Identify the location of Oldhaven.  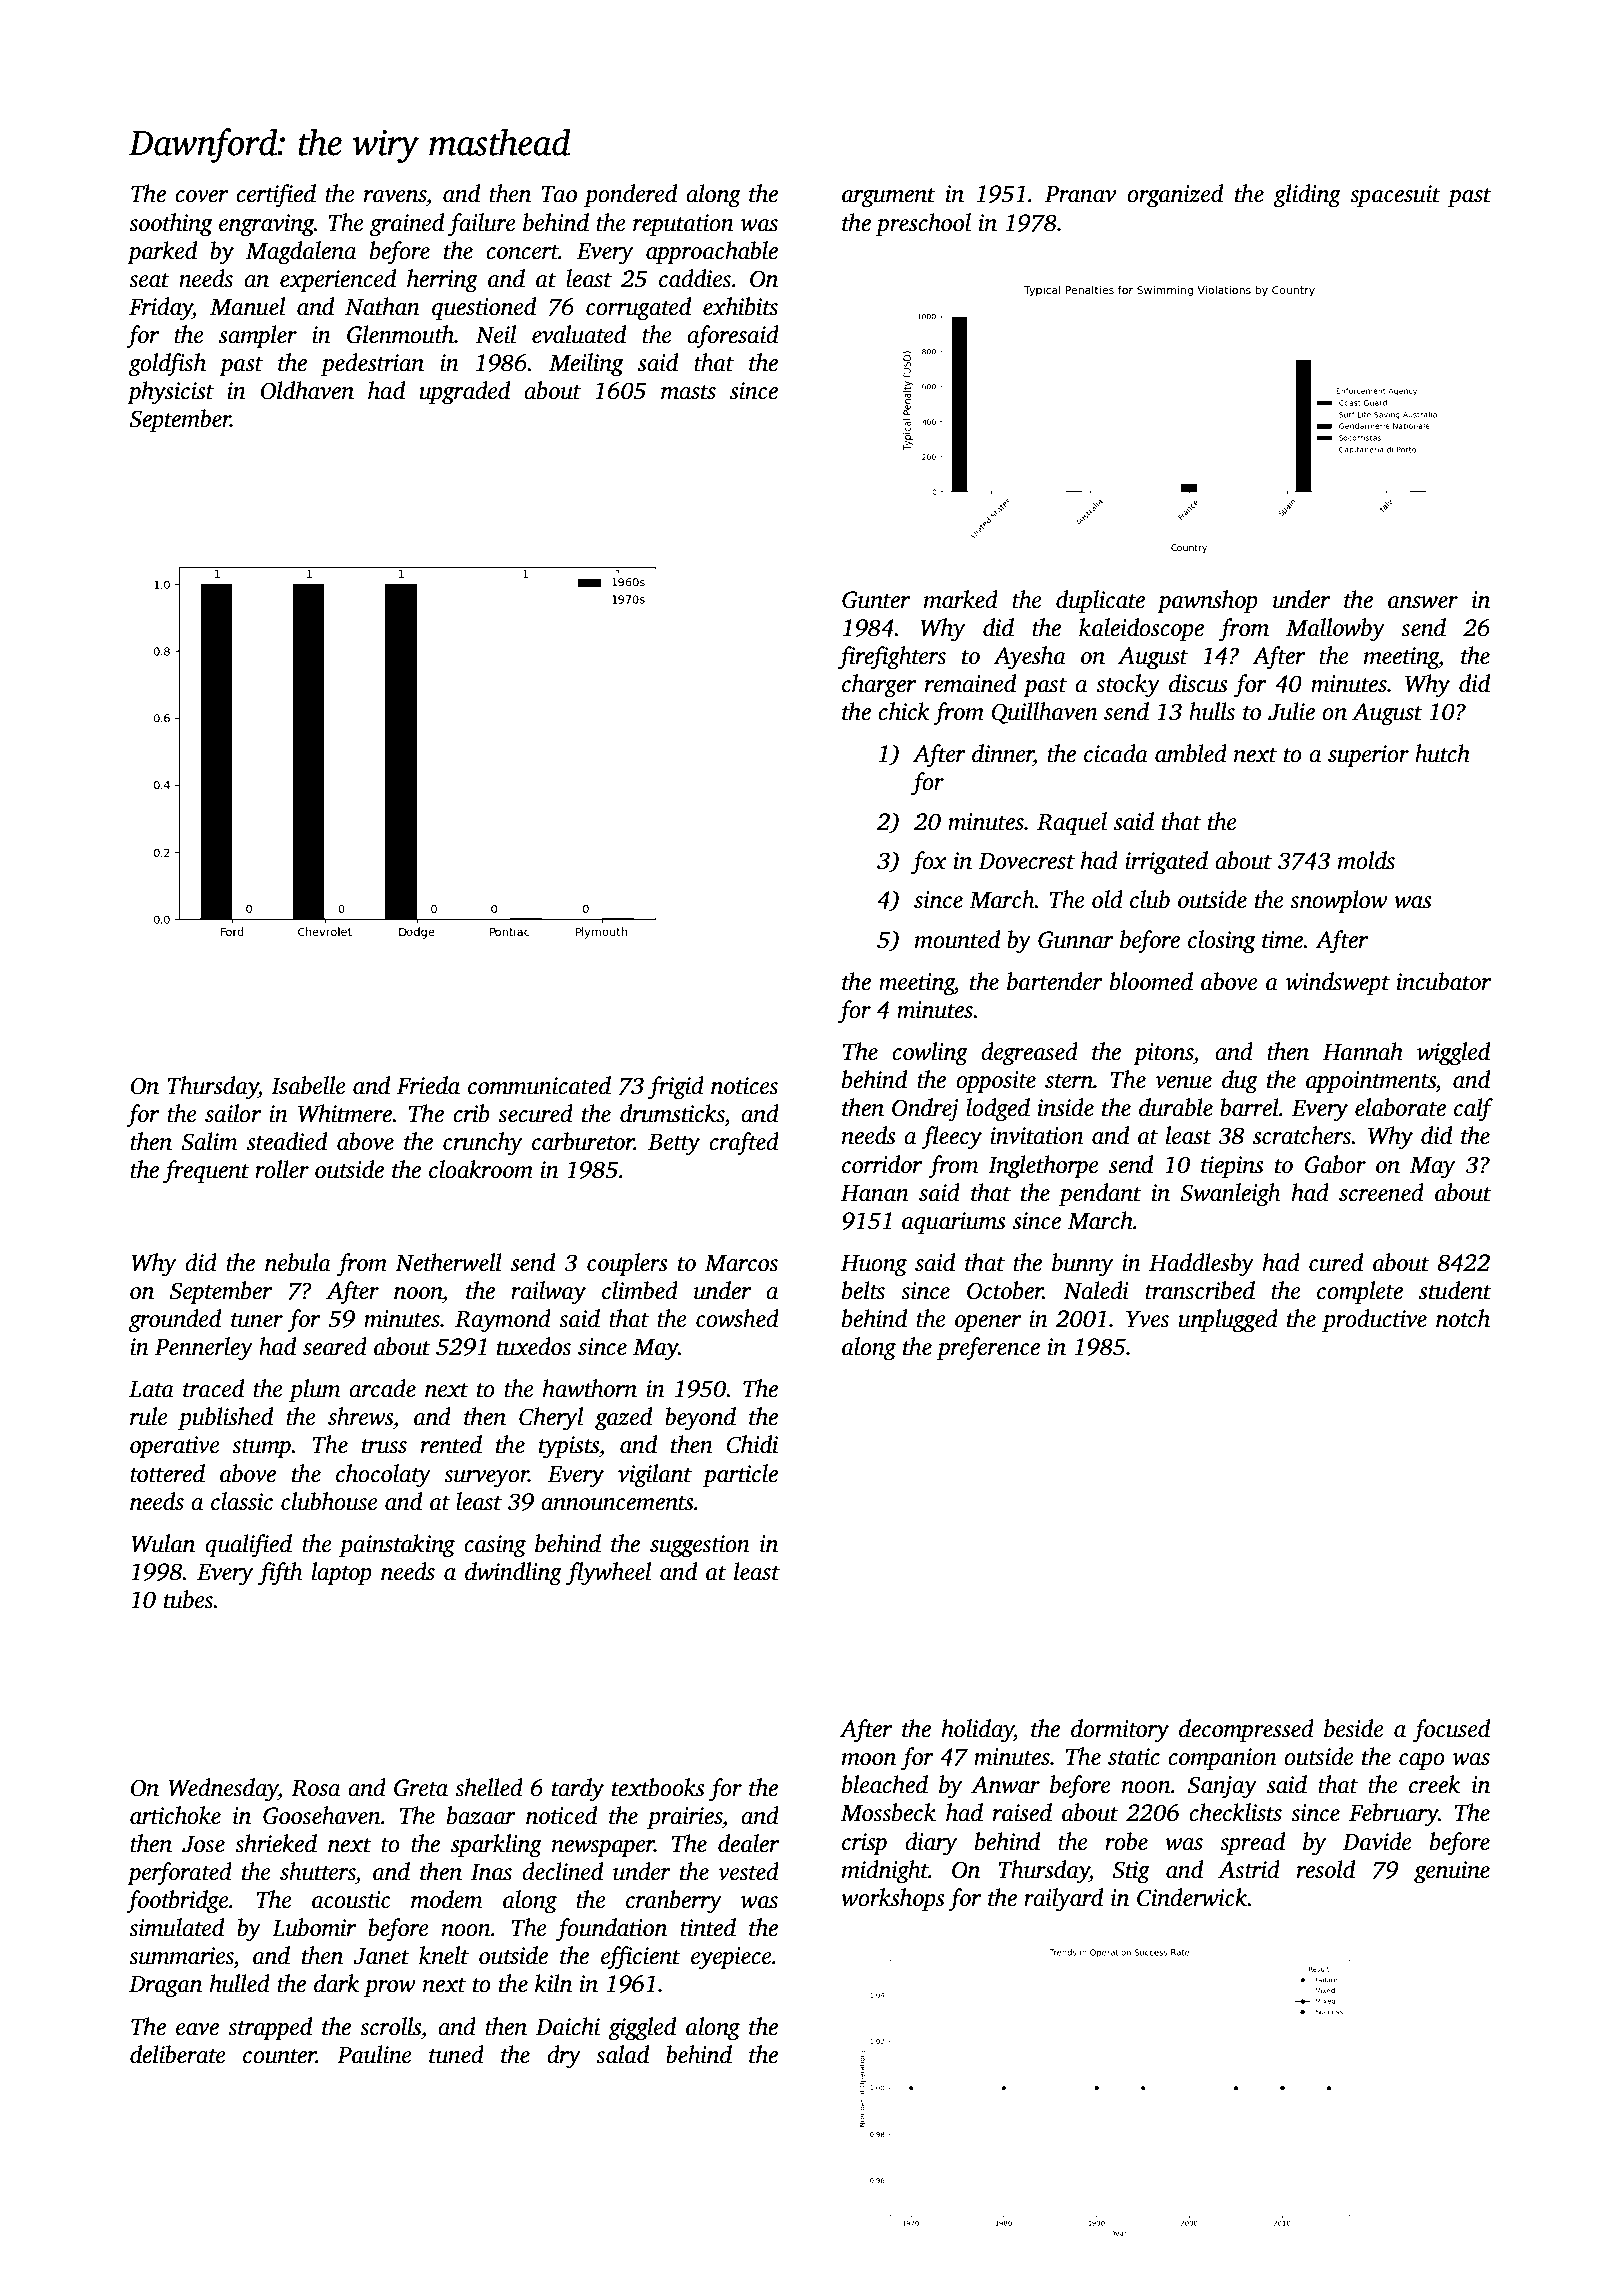
(307, 390).
